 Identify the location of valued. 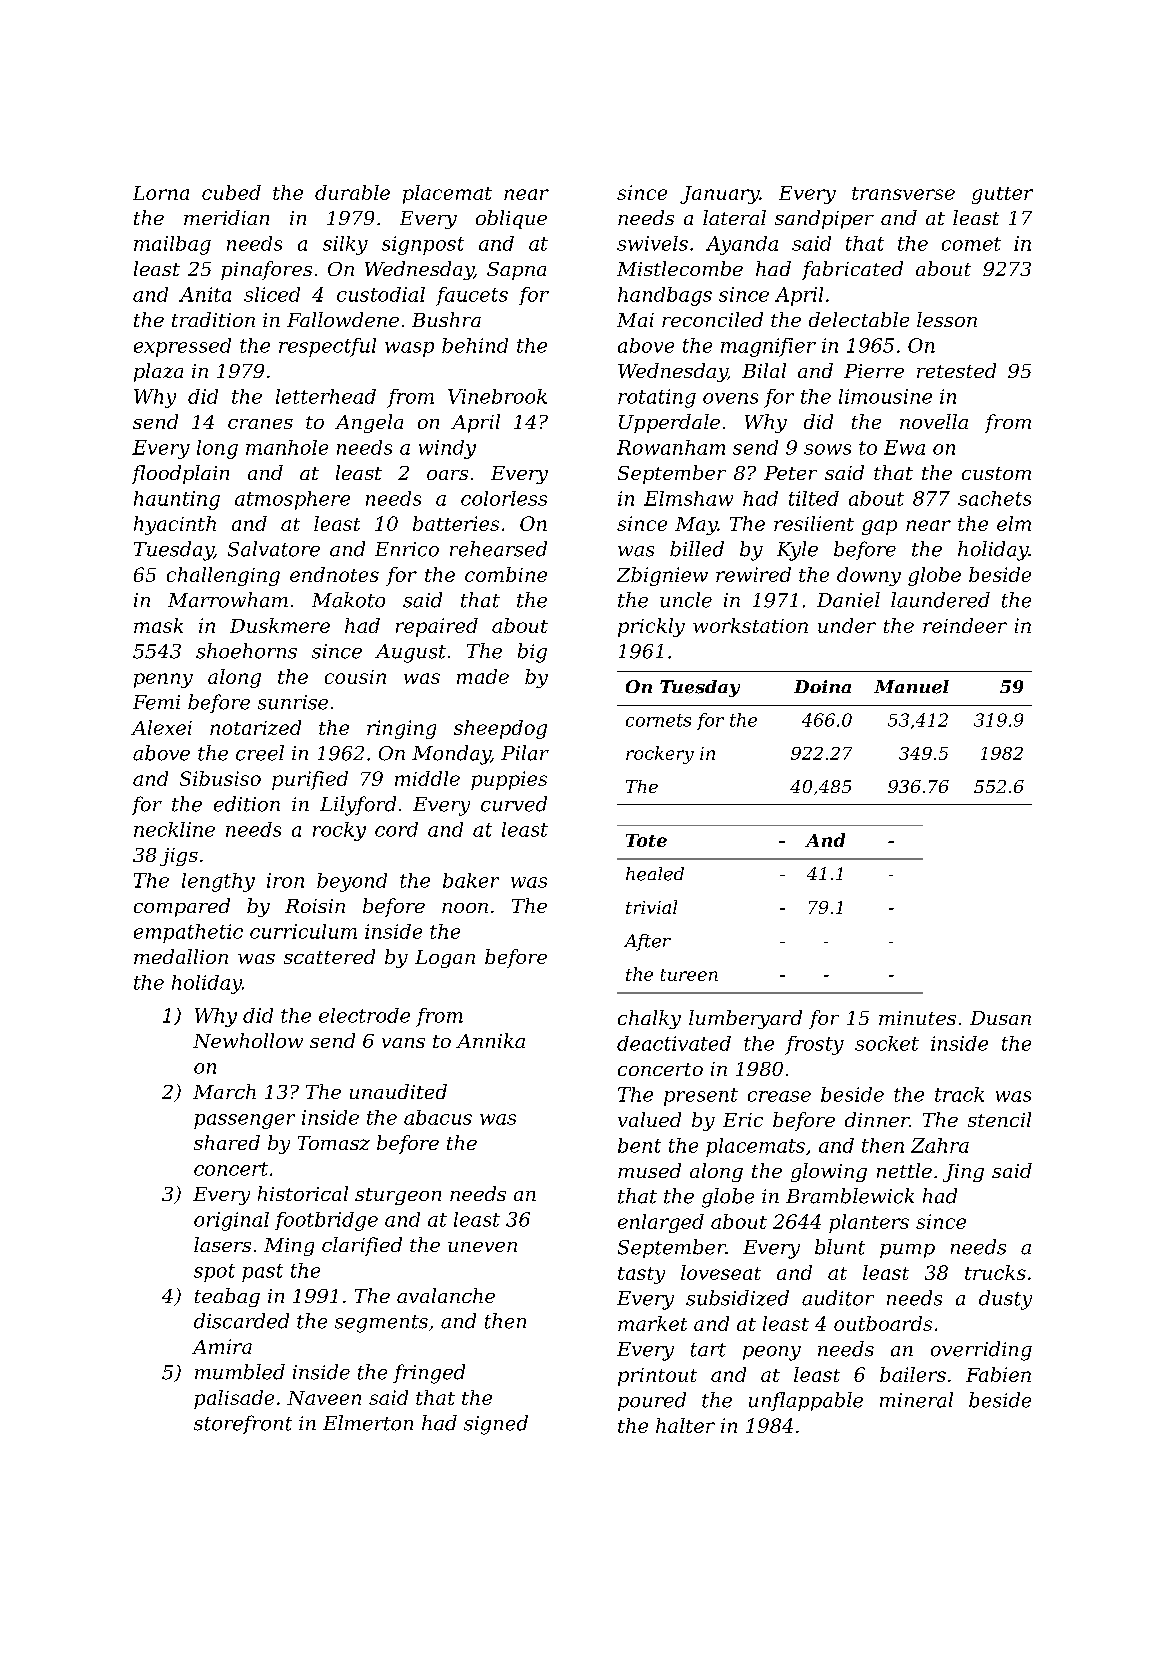
(649, 1119).
